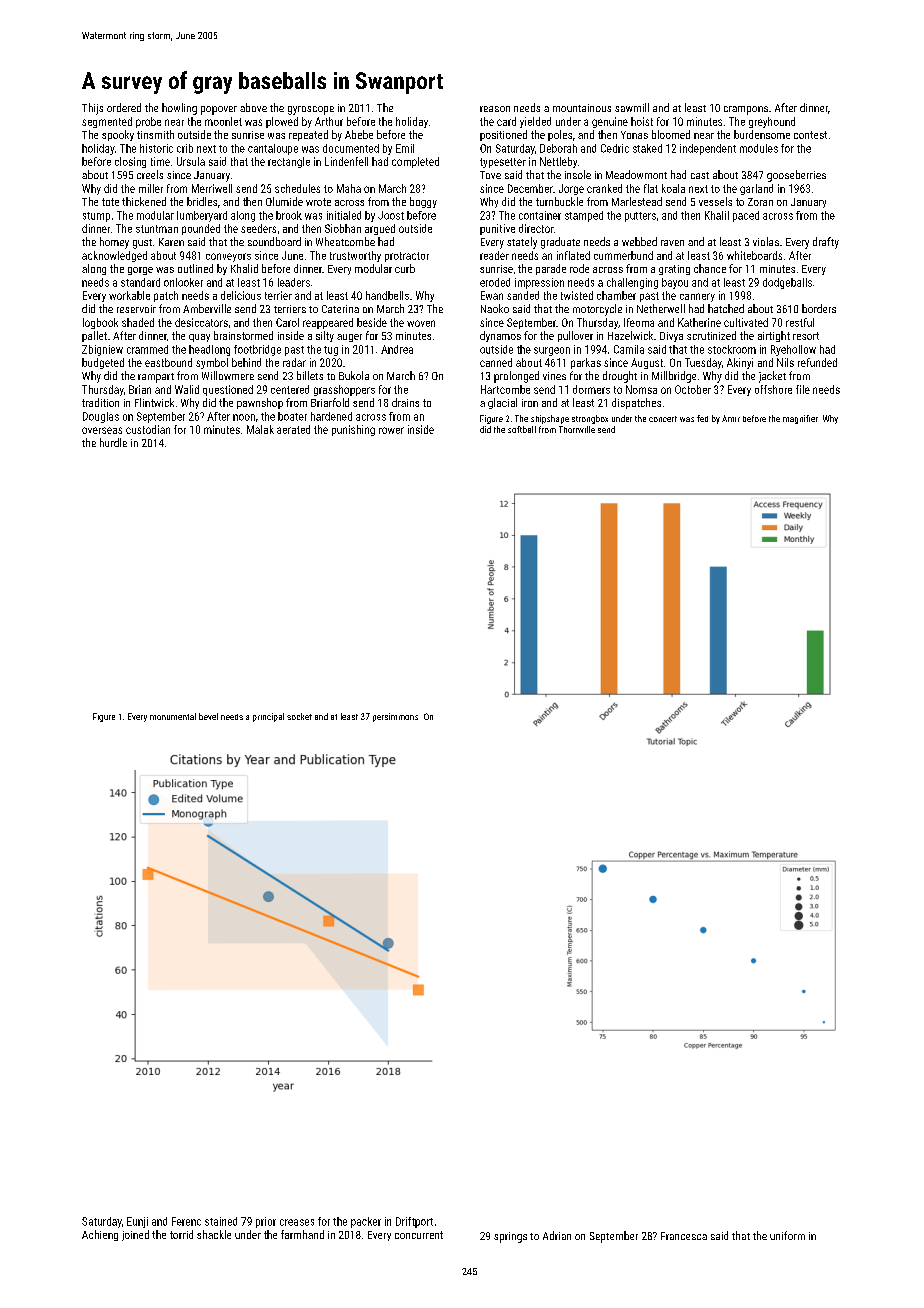  I want to click on persimmons, so click(395, 717).
